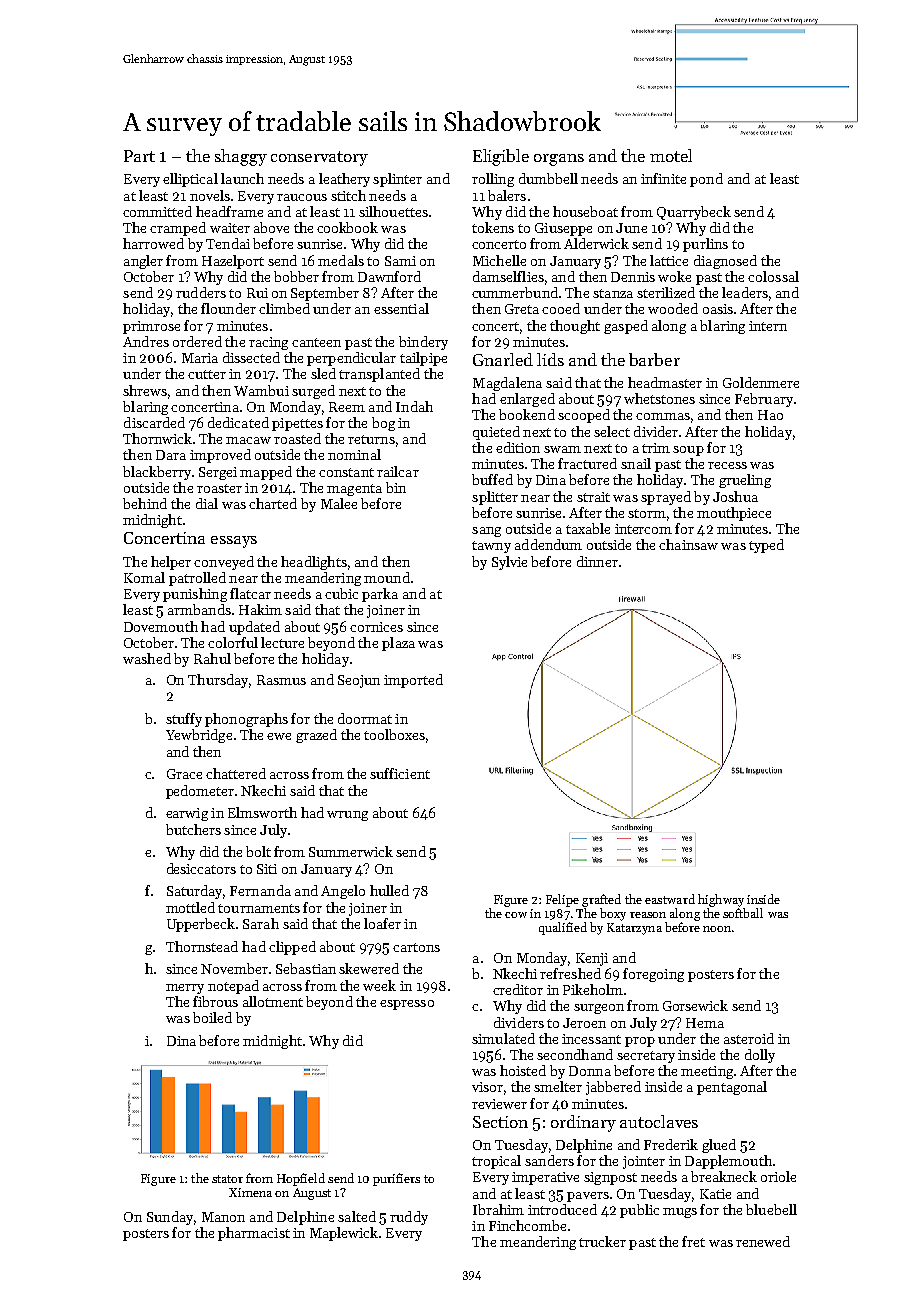 The width and height of the page is (924, 1308). Describe the element at coordinates (416, 947) in the page. I see `cartons` at that location.
